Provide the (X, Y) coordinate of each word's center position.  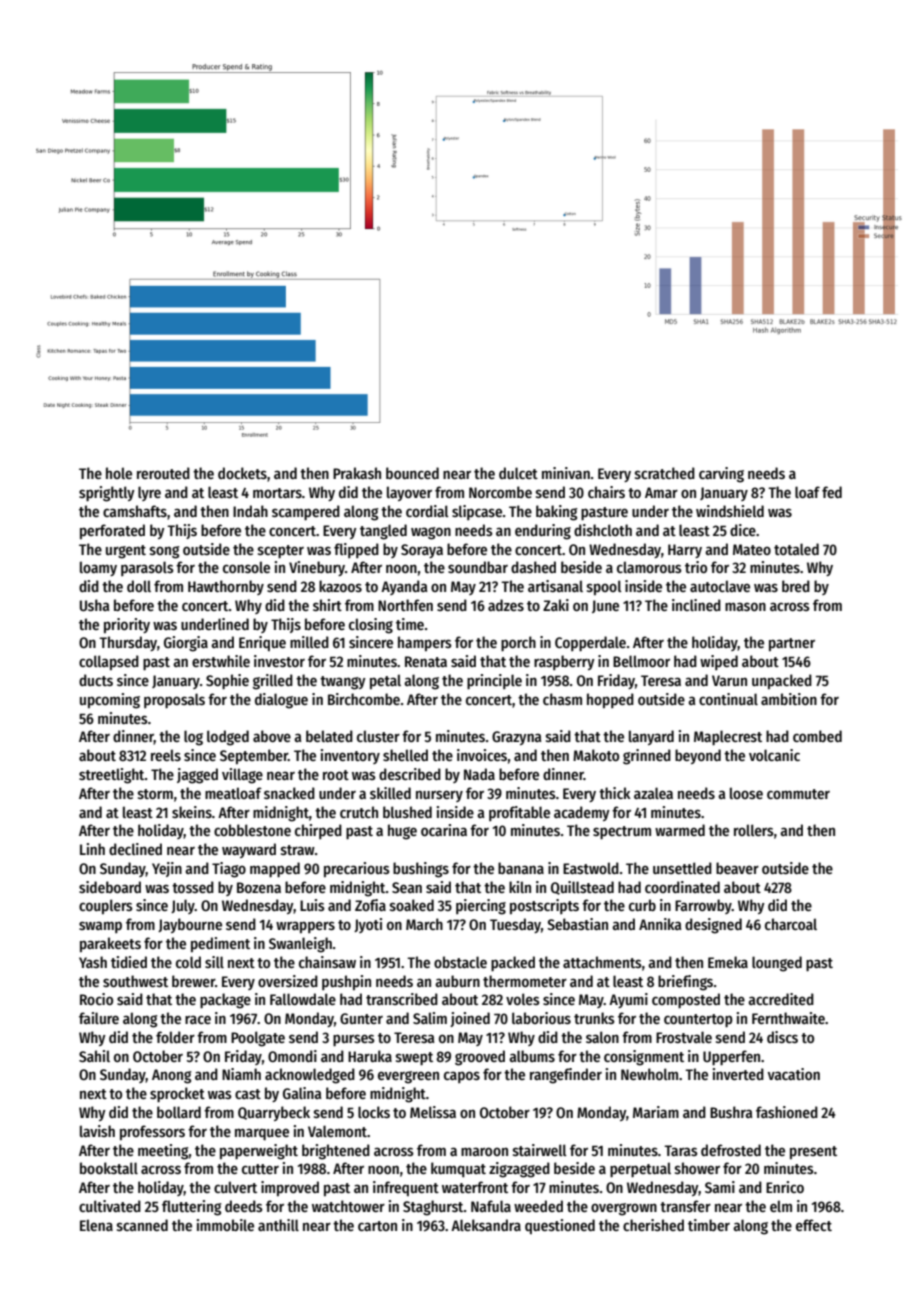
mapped (275, 869)
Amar (661, 492)
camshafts (135, 511)
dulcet (518, 473)
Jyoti (368, 925)
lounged (777, 964)
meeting (163, 1152)
